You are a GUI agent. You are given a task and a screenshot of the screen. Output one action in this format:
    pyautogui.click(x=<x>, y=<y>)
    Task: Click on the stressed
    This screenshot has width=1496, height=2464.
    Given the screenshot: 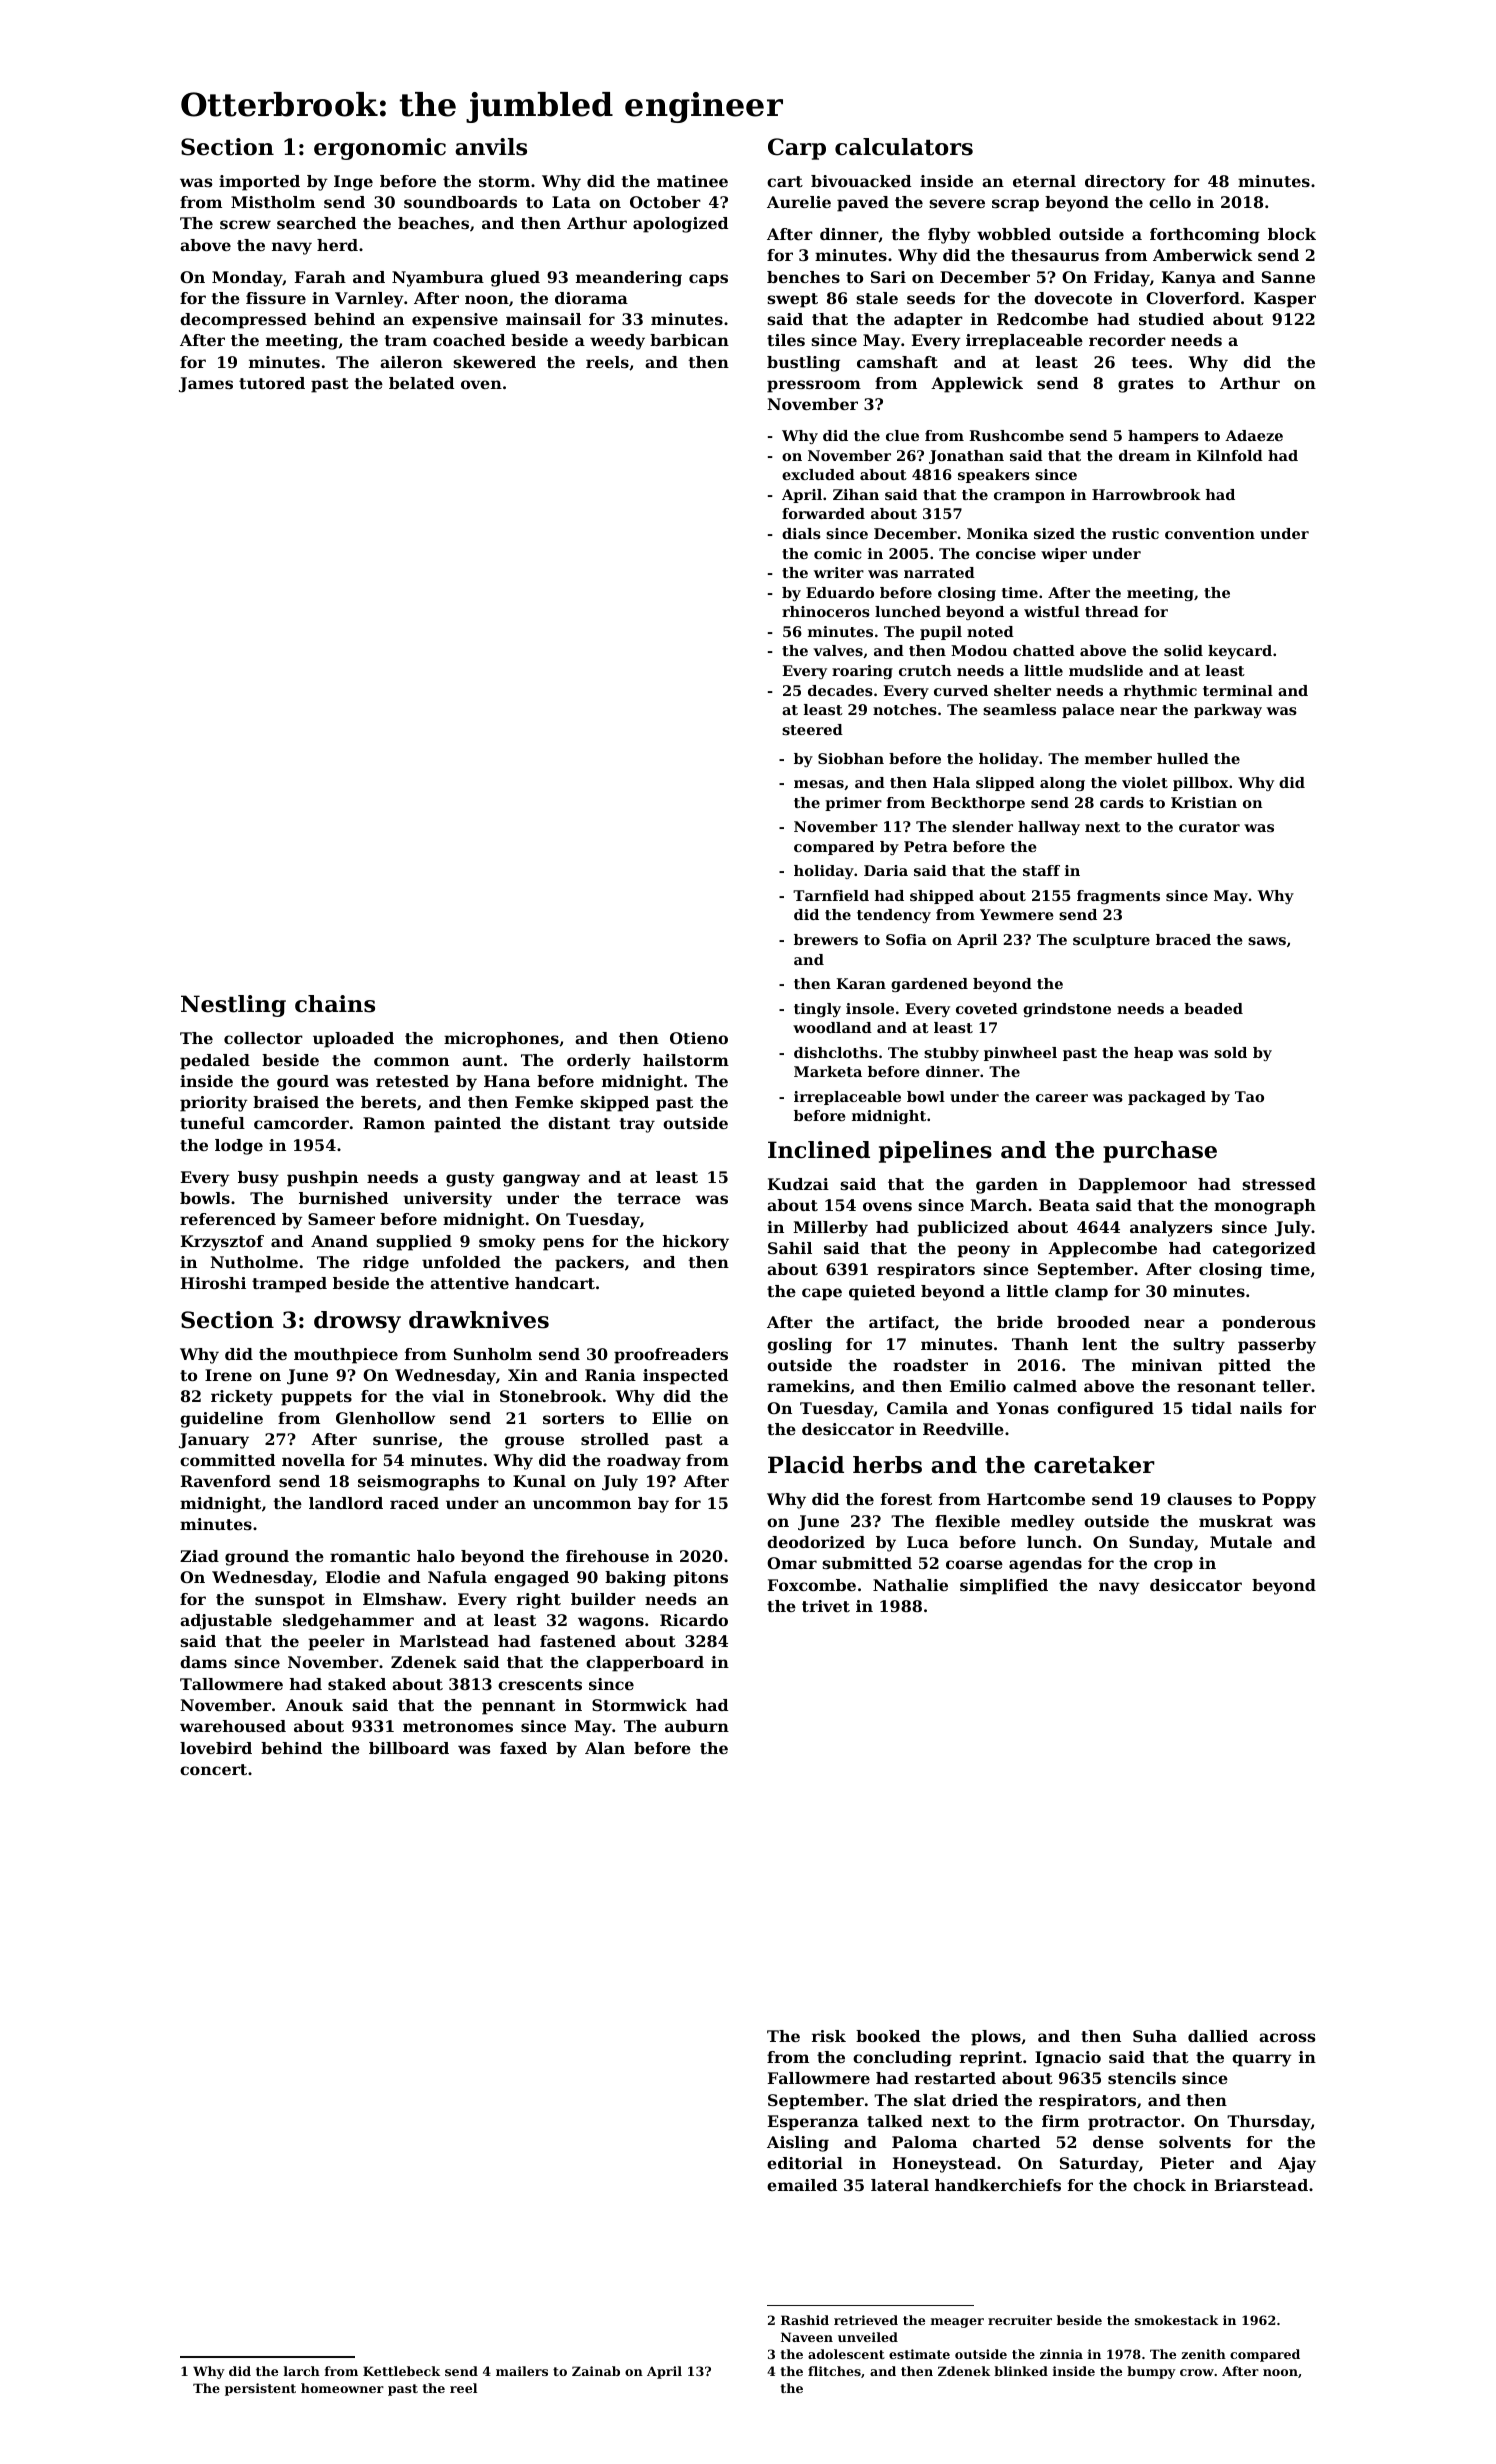 What is the action you would take?
    pyautogui.click(x=1279, y=1184)
